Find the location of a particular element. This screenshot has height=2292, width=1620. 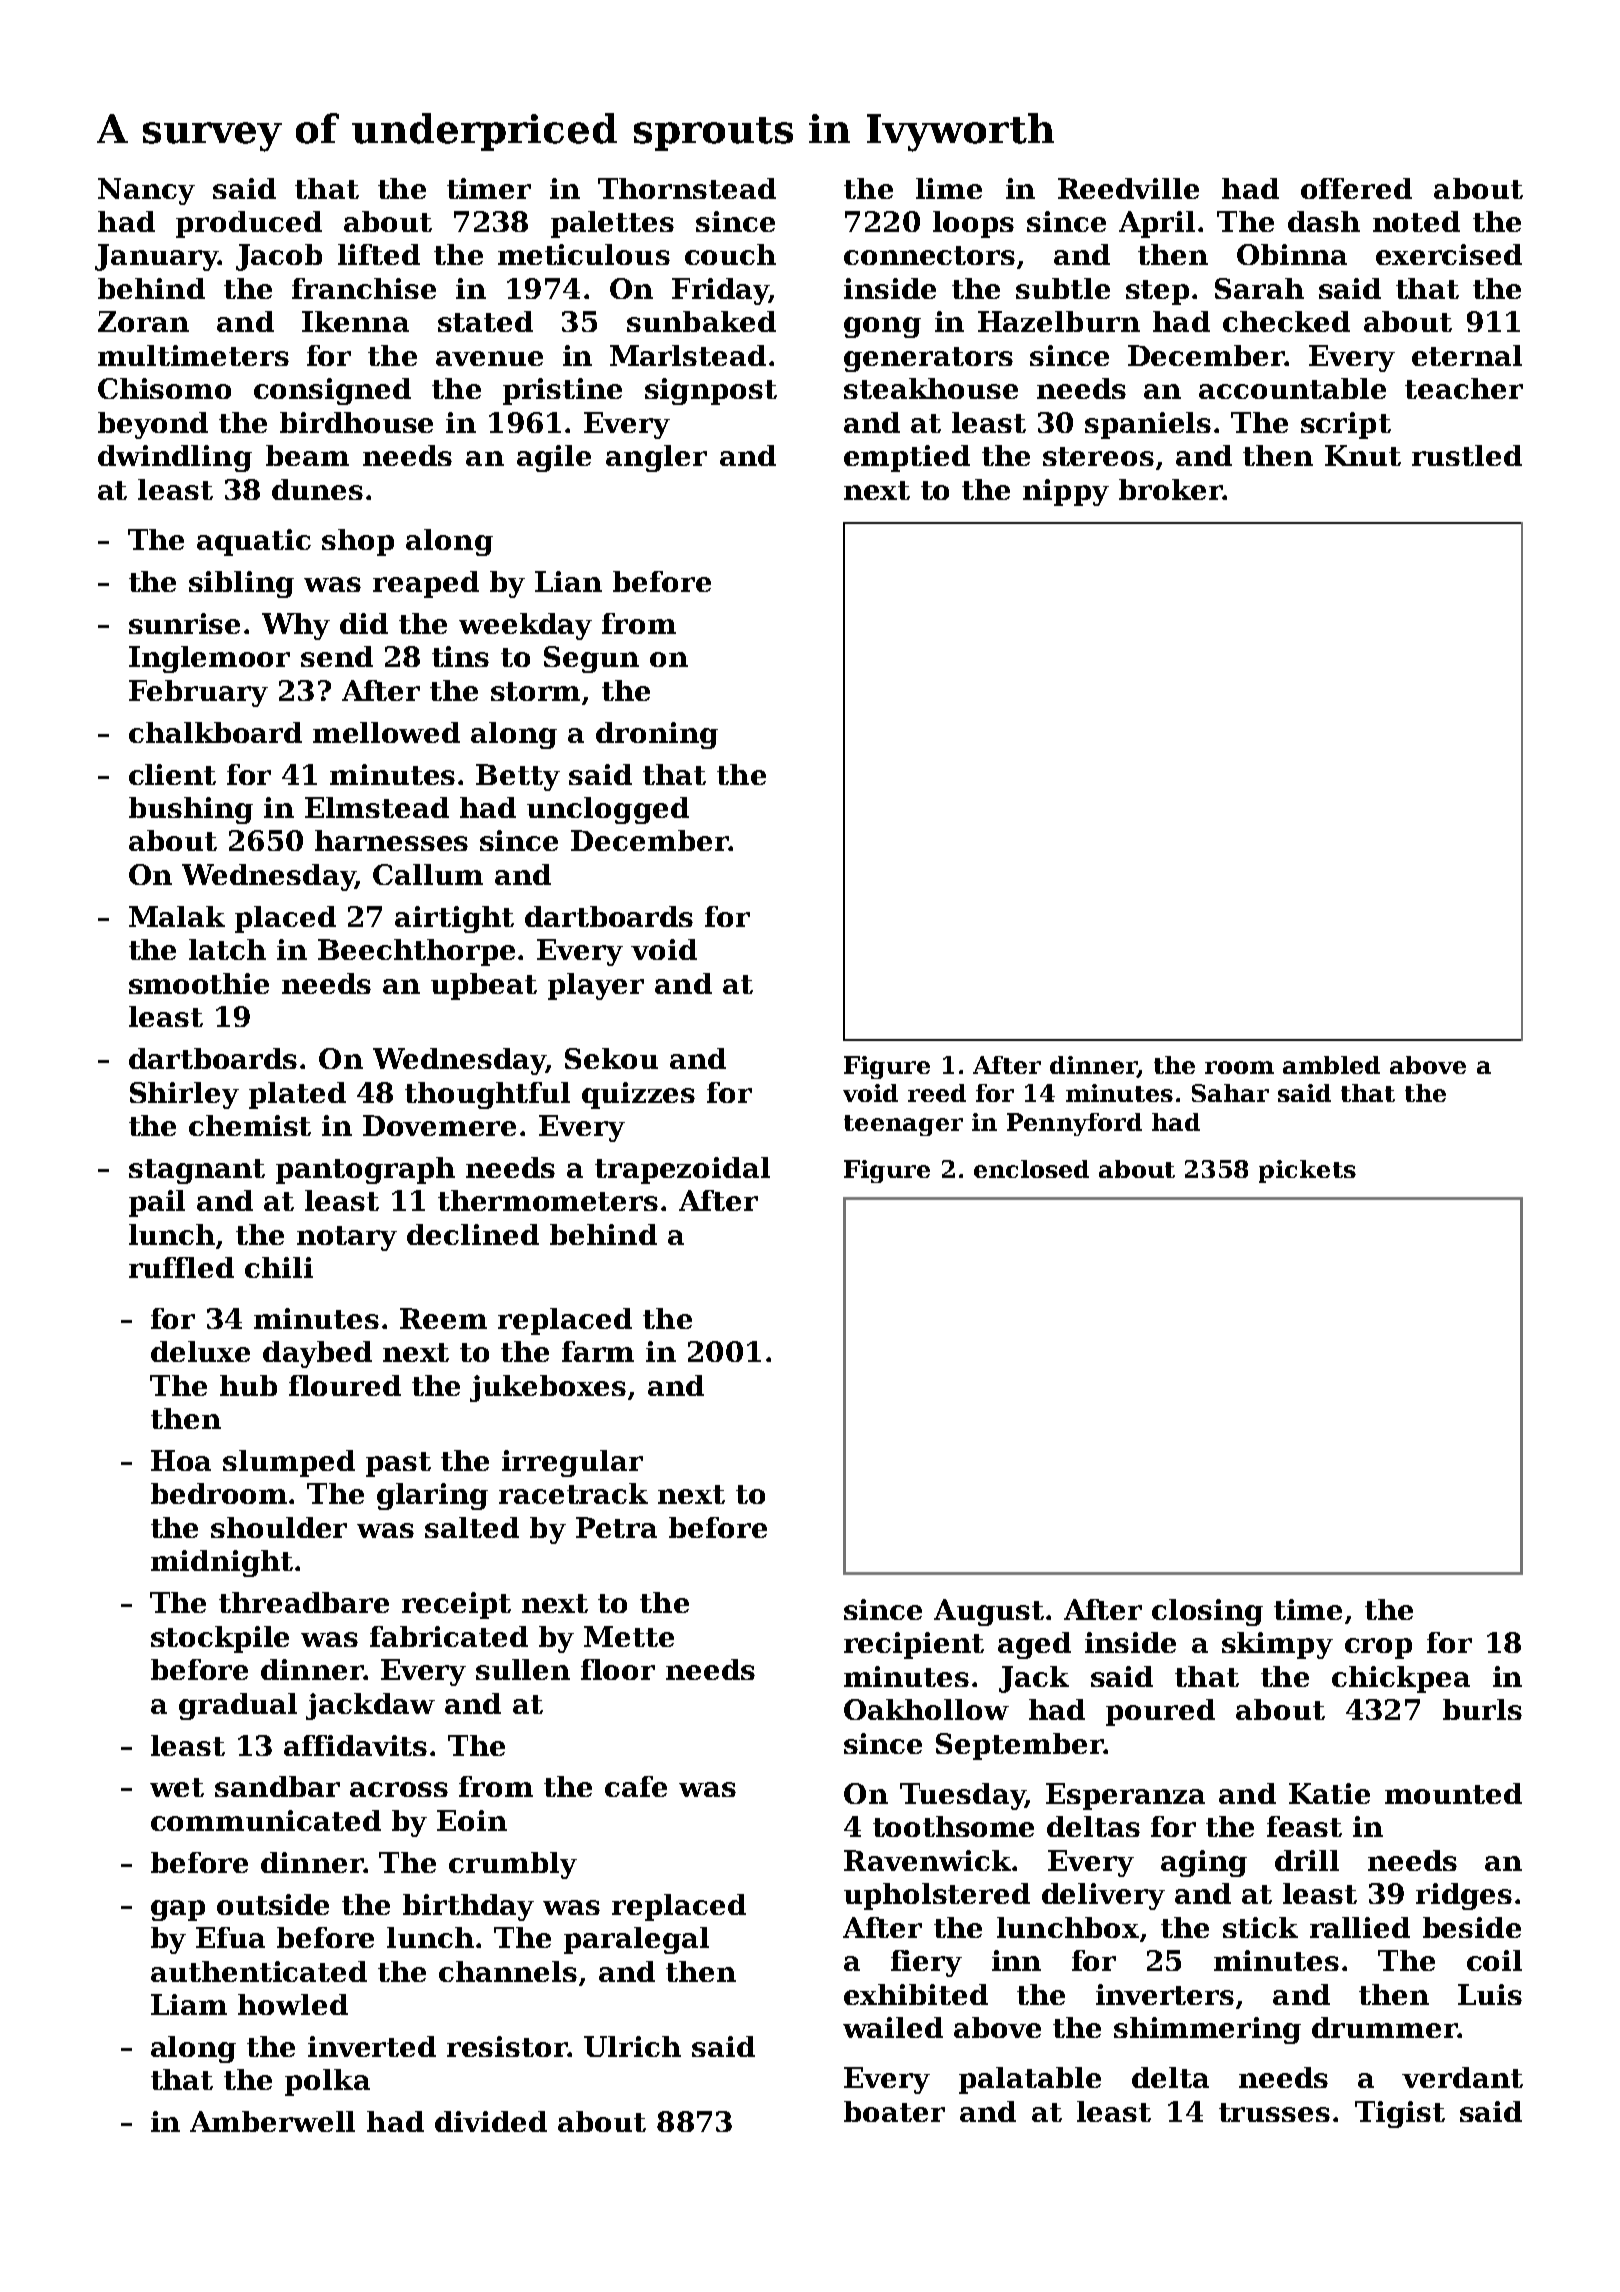

tins is located at coordinates (460, 656).
